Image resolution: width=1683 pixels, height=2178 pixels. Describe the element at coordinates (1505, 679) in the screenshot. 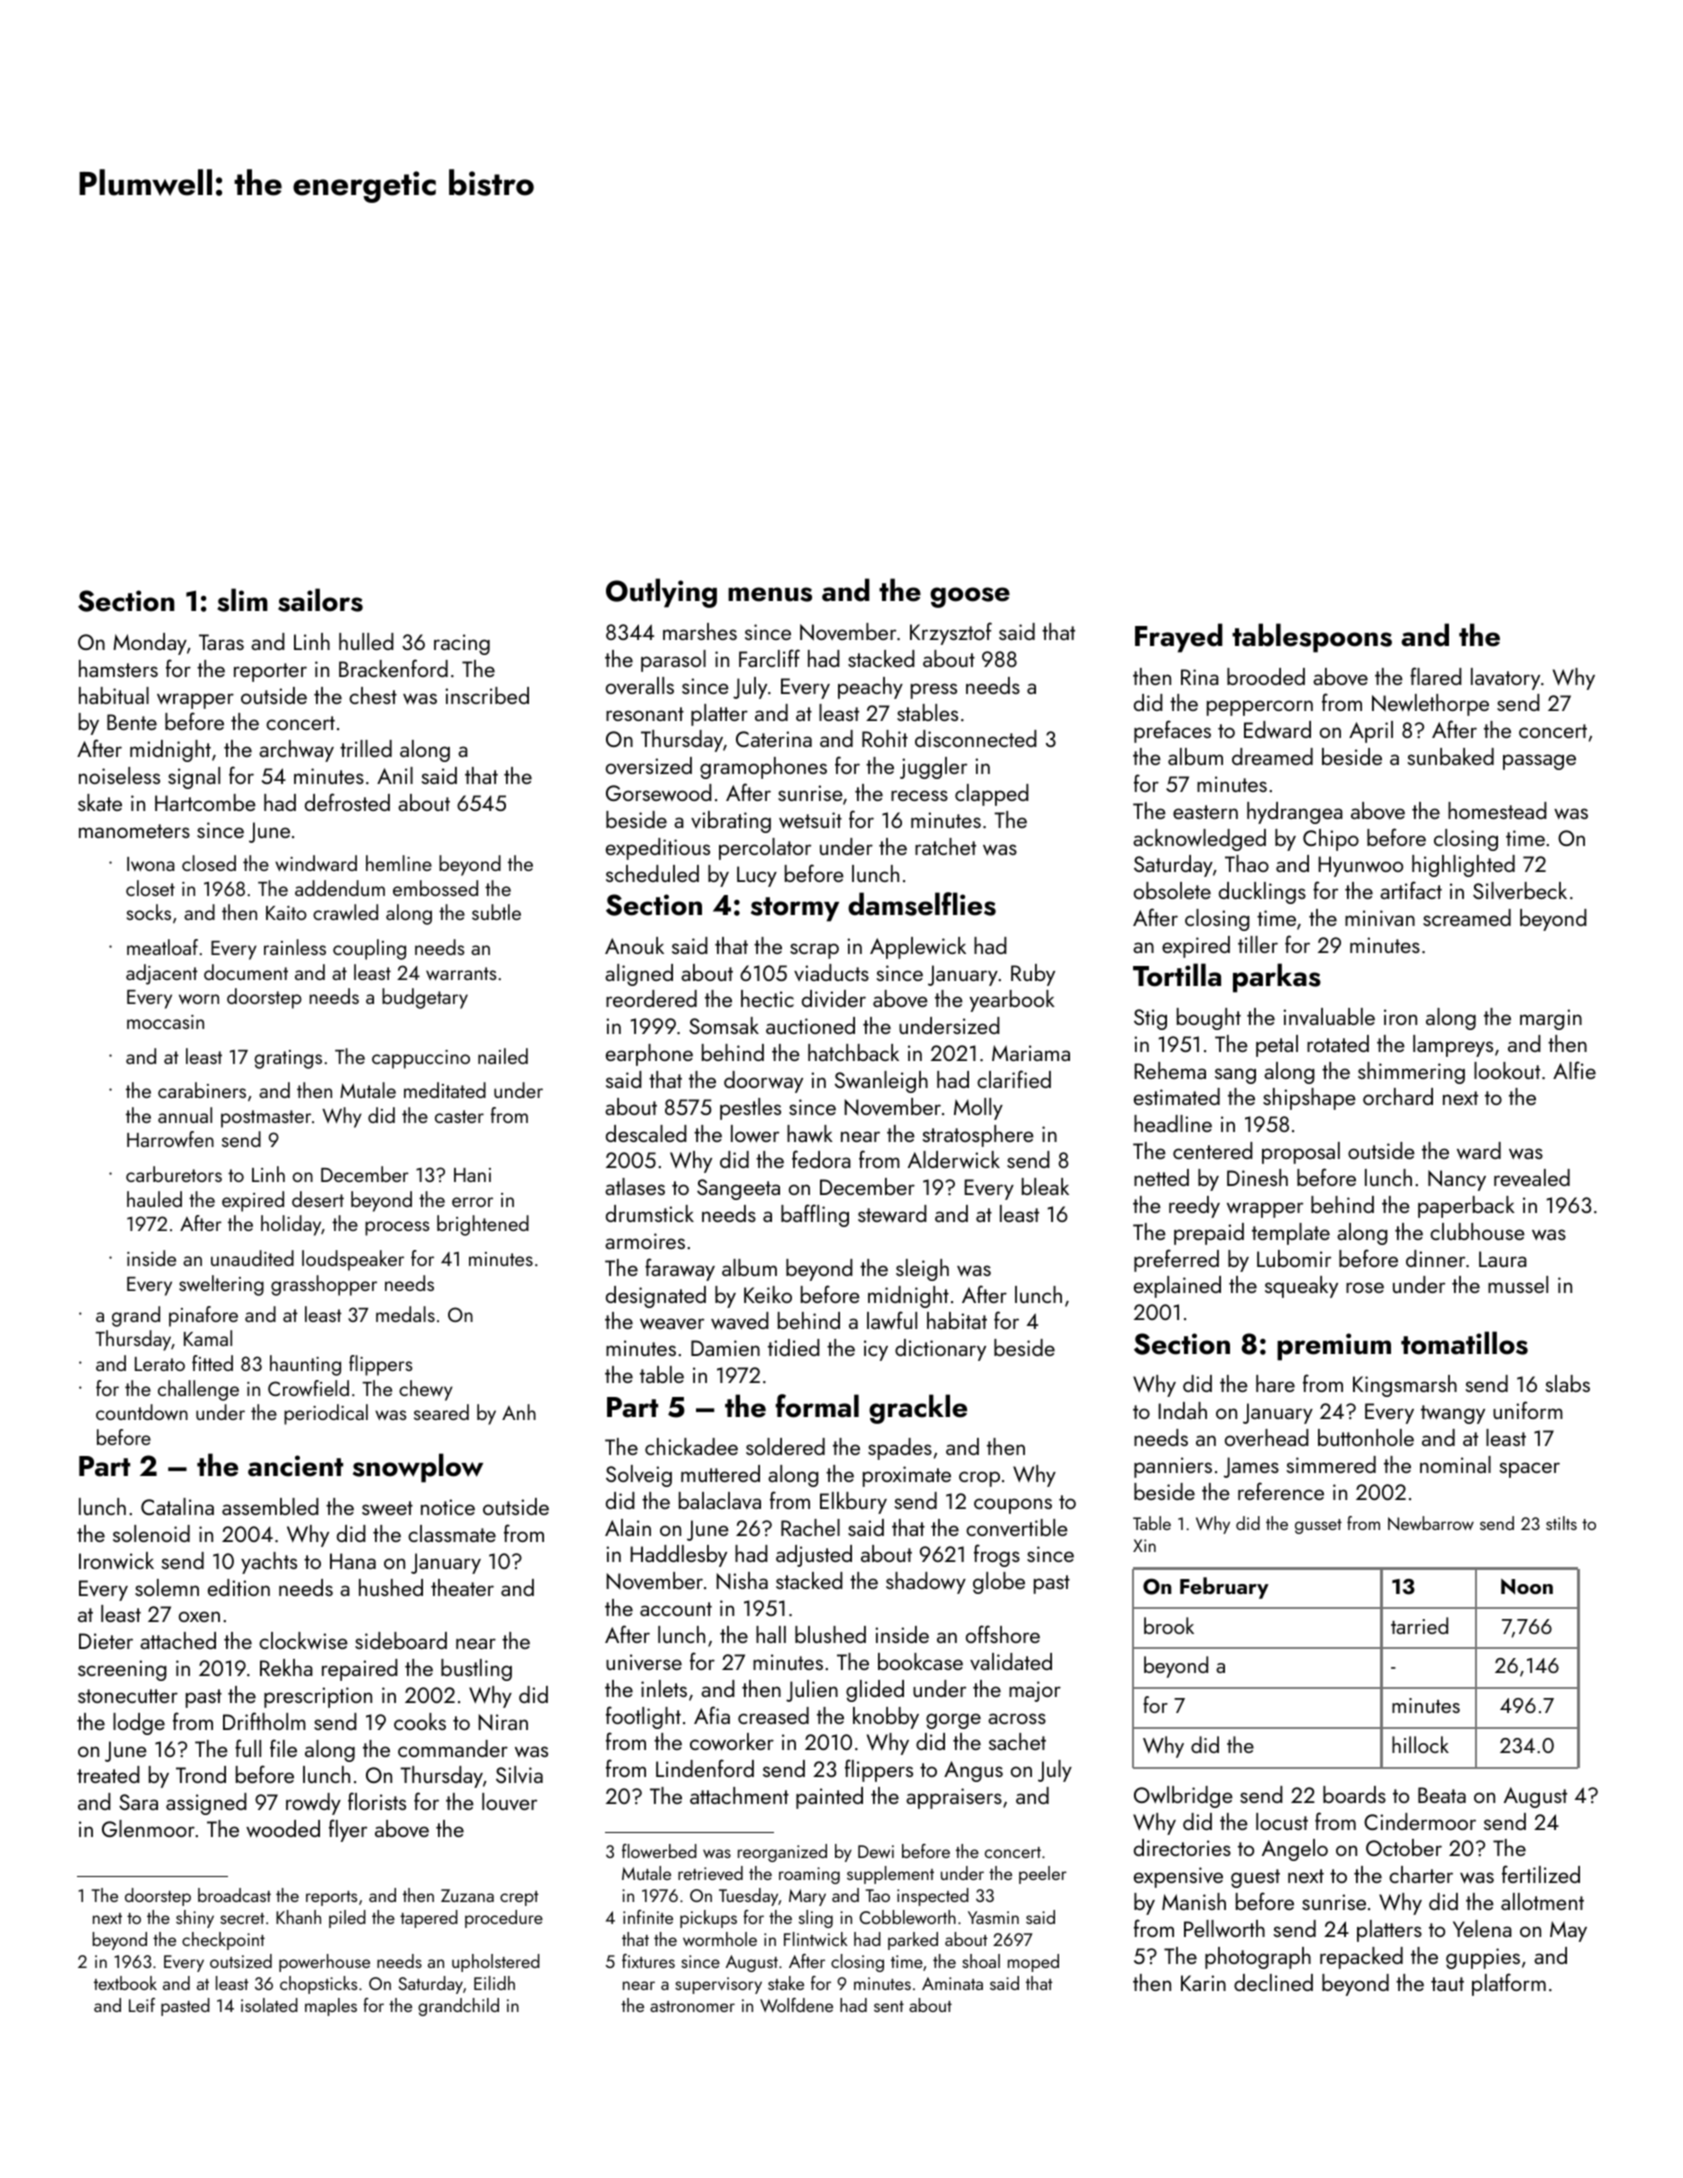

I see `lavatory` at that location.
